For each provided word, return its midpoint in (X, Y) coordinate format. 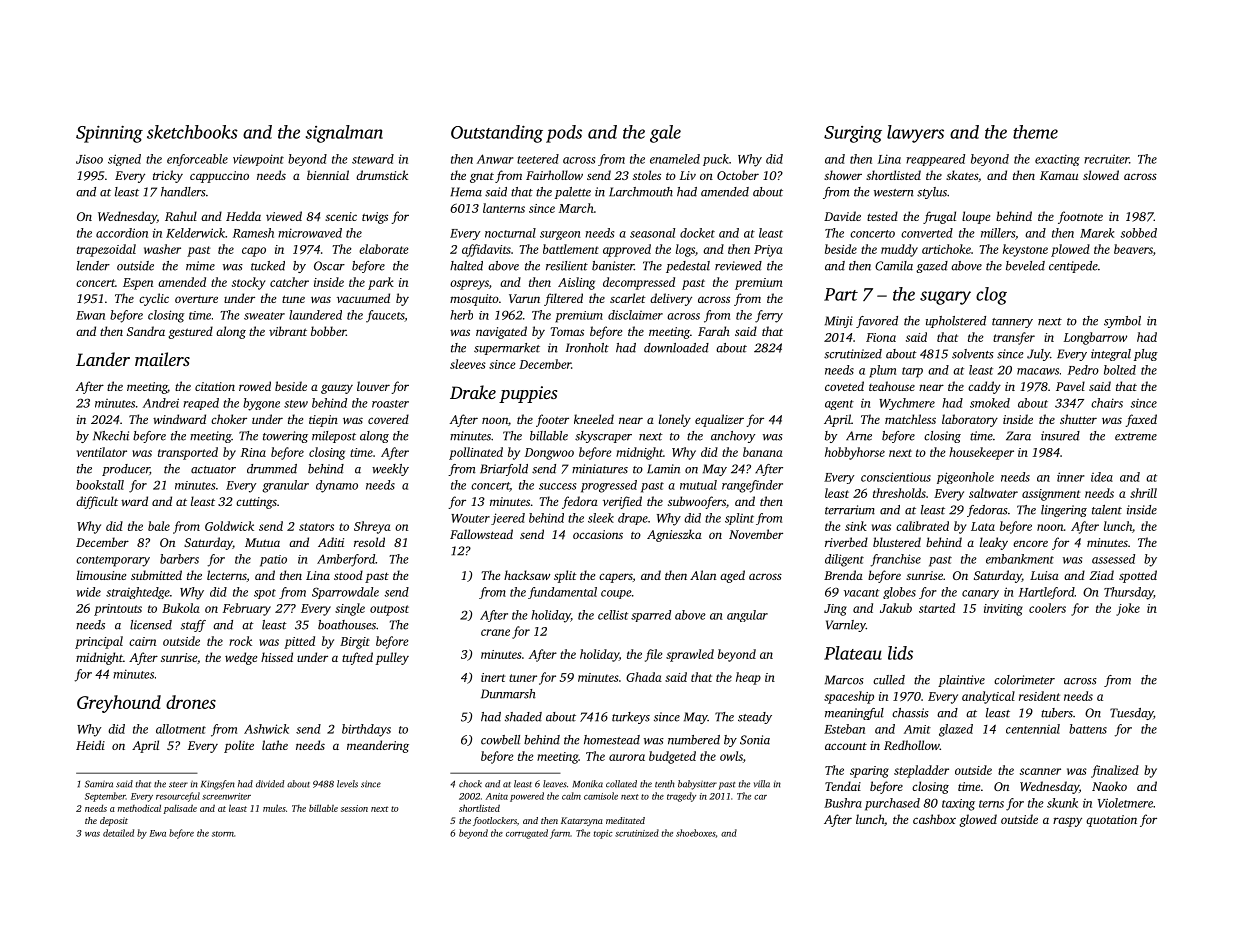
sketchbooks (192, 132)
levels (347, 784)
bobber (328, 331)
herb (461, 315)
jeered (508, 519)
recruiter (1106, 159)
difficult (97, 502)
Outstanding (497, 134)
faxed (1141, 420)
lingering (1064, 511)
